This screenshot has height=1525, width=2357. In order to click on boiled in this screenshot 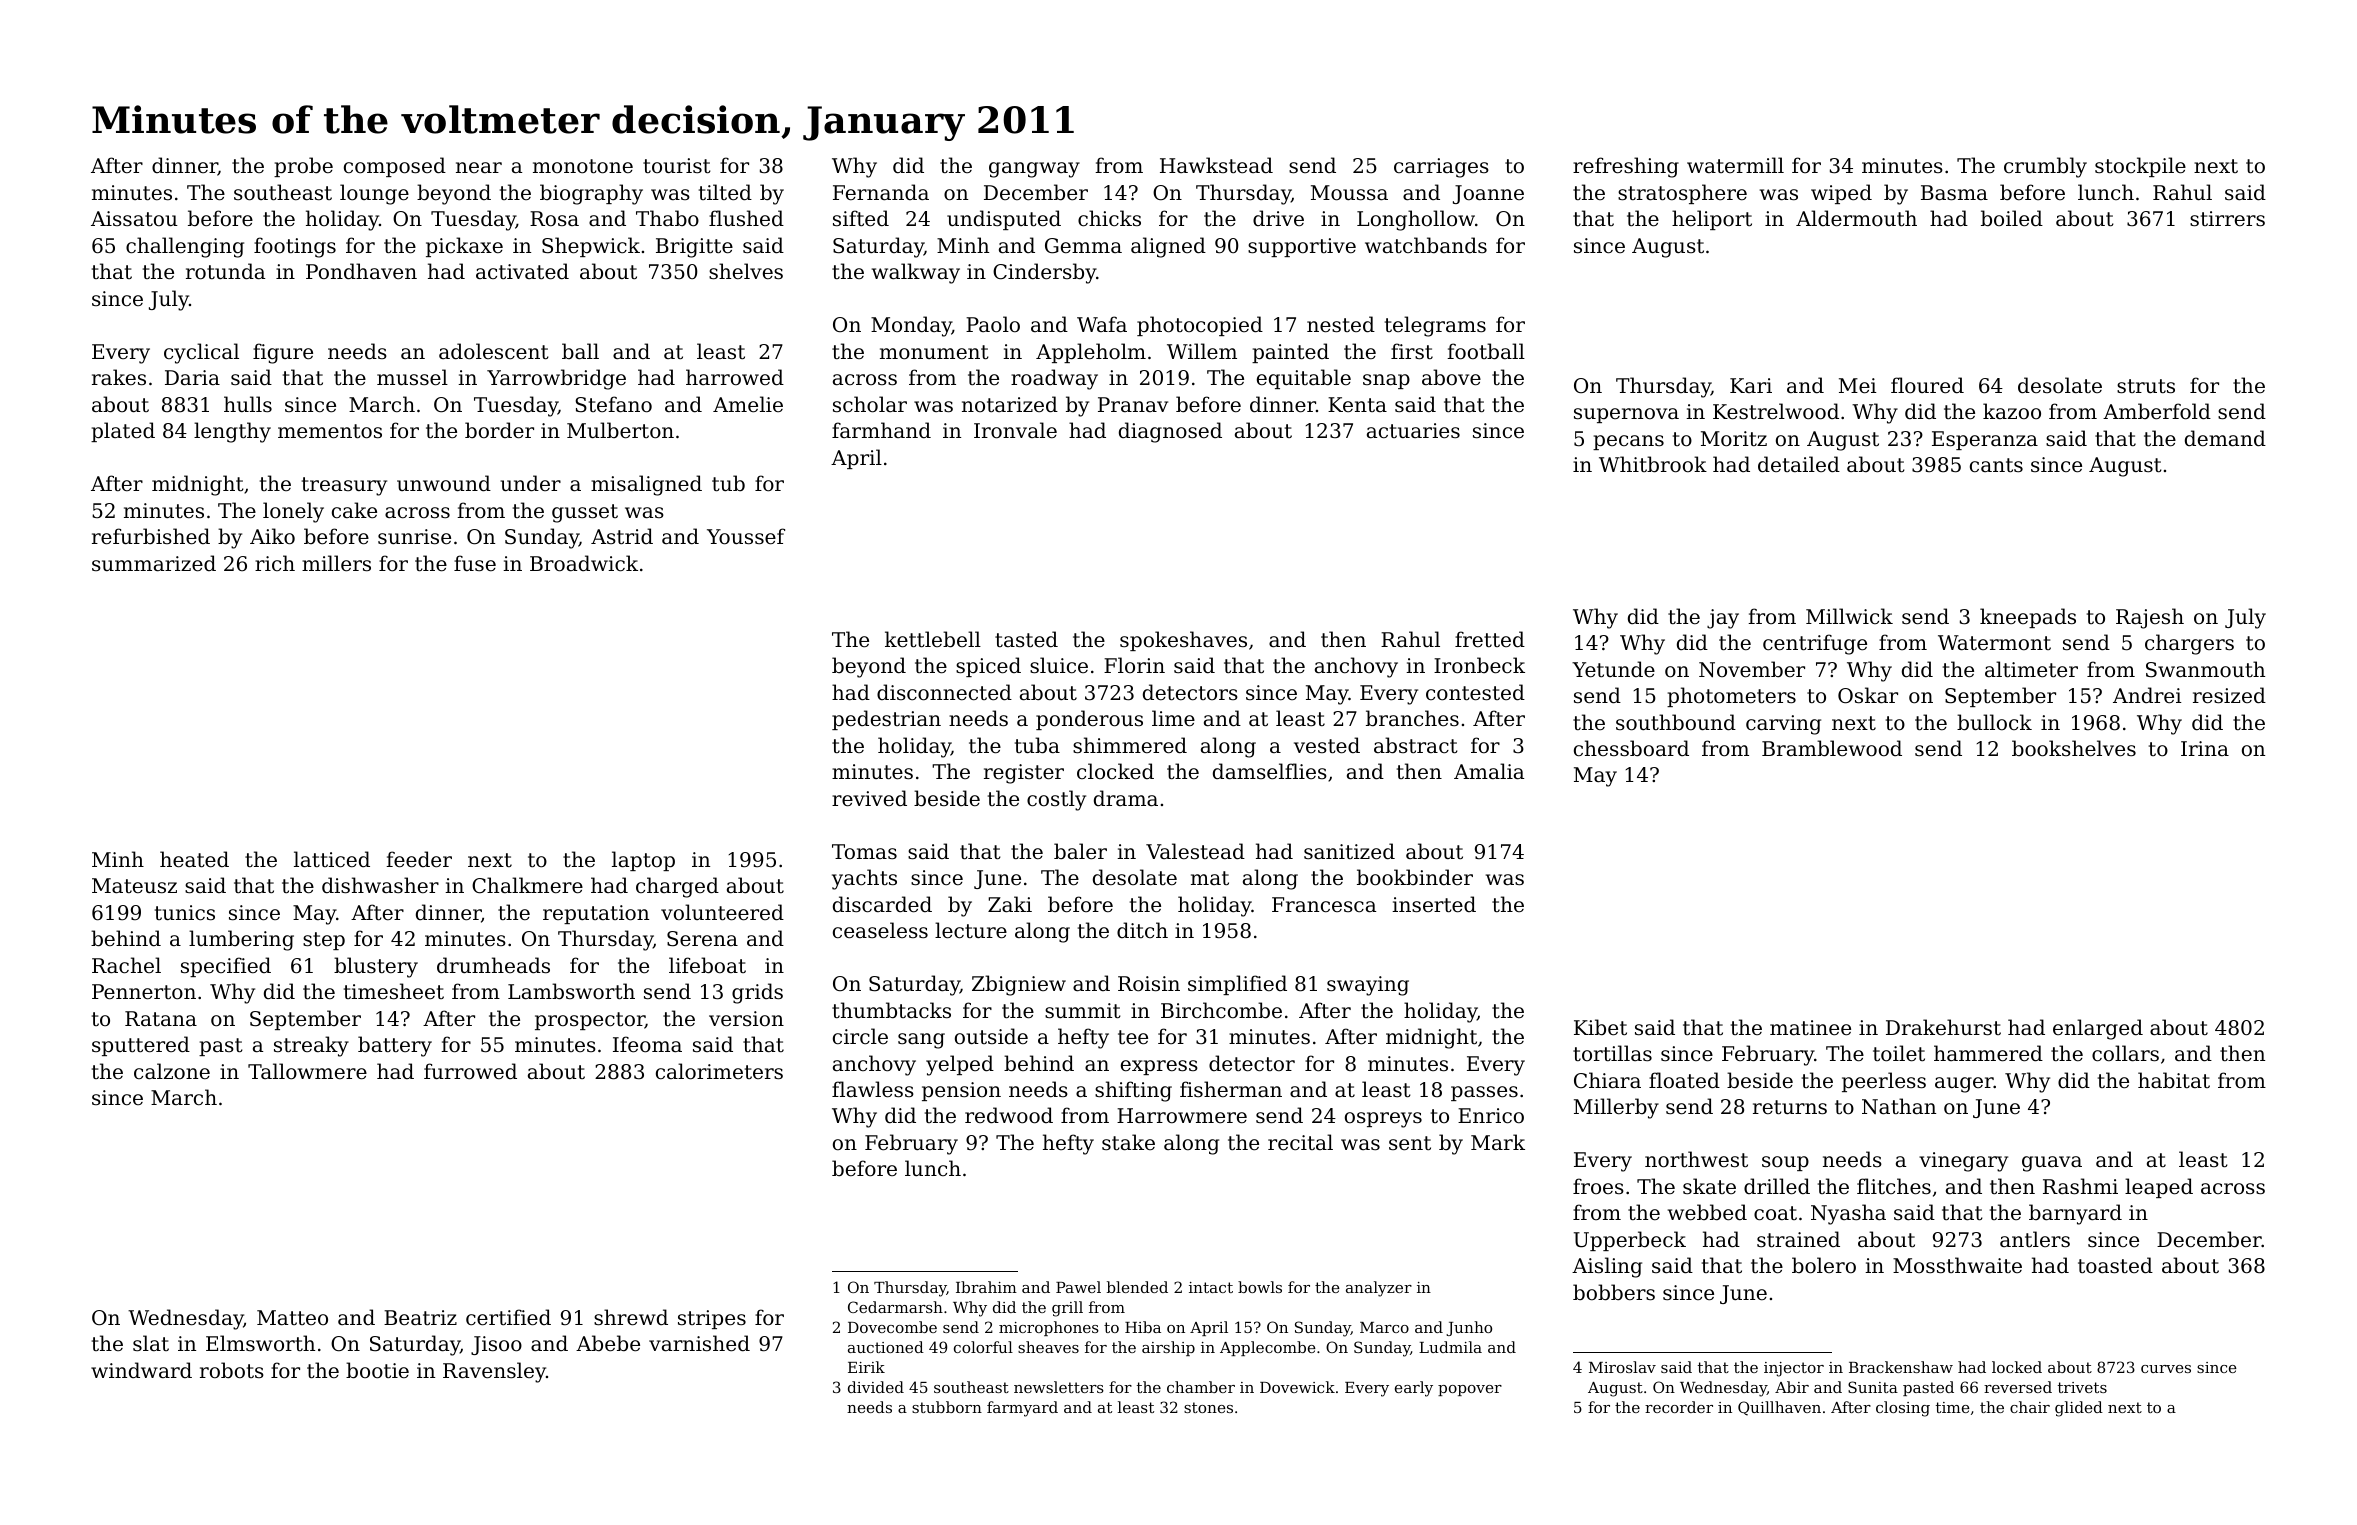, I will do `click(2012, 218)`.
